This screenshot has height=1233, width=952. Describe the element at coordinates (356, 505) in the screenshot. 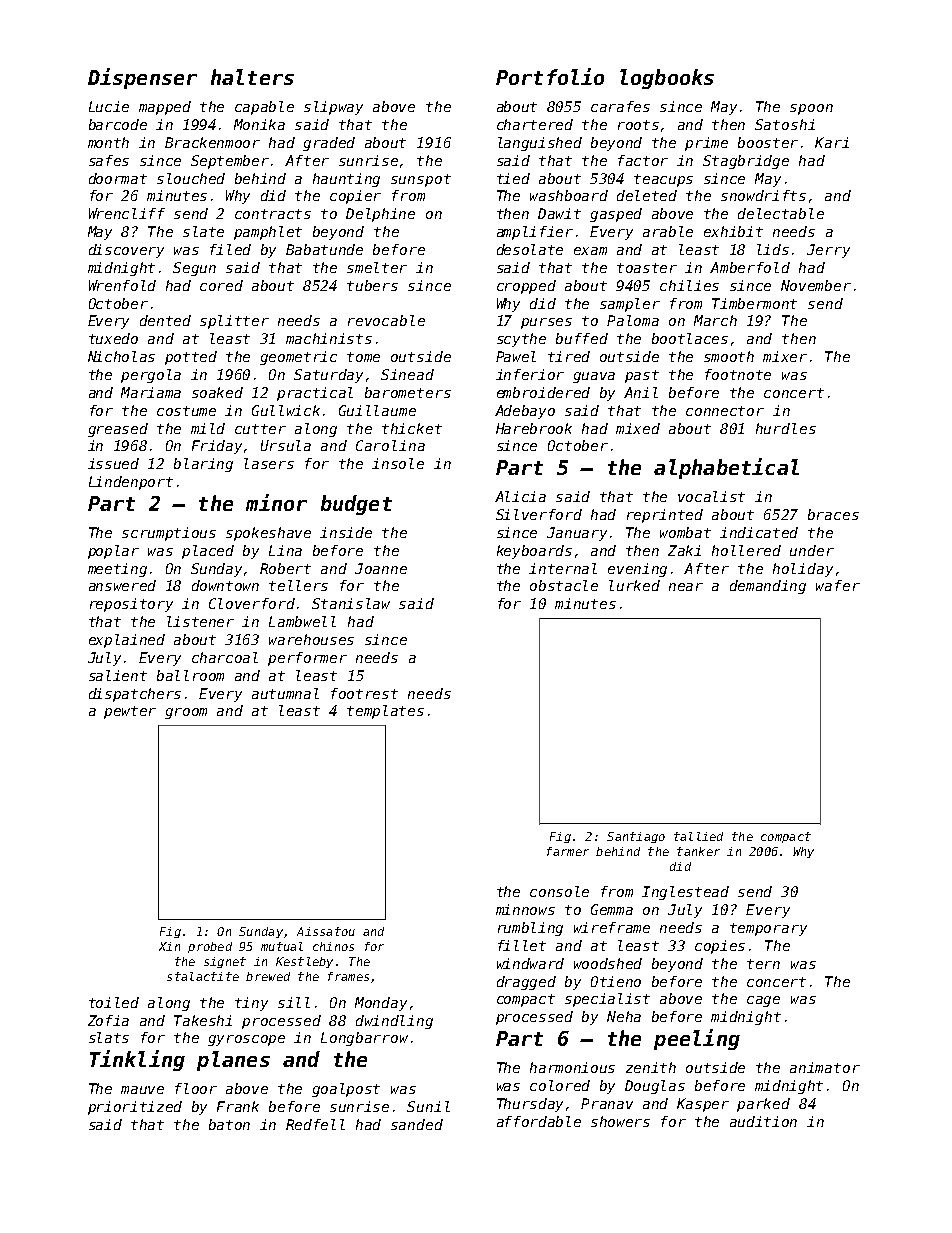

I see `budget` at that location.
